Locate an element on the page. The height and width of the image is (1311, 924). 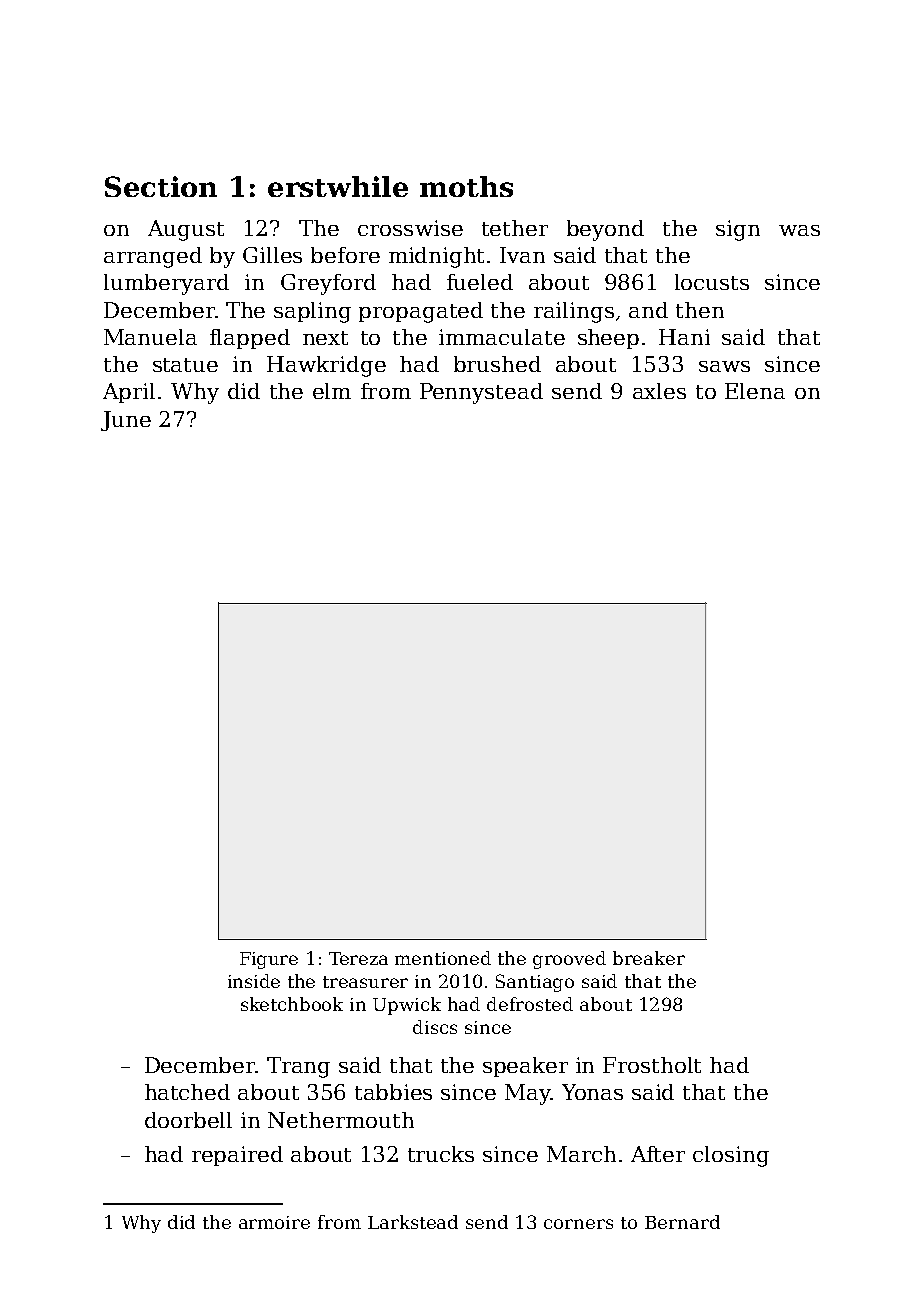
Elena is located at coordinates (755, 391).
